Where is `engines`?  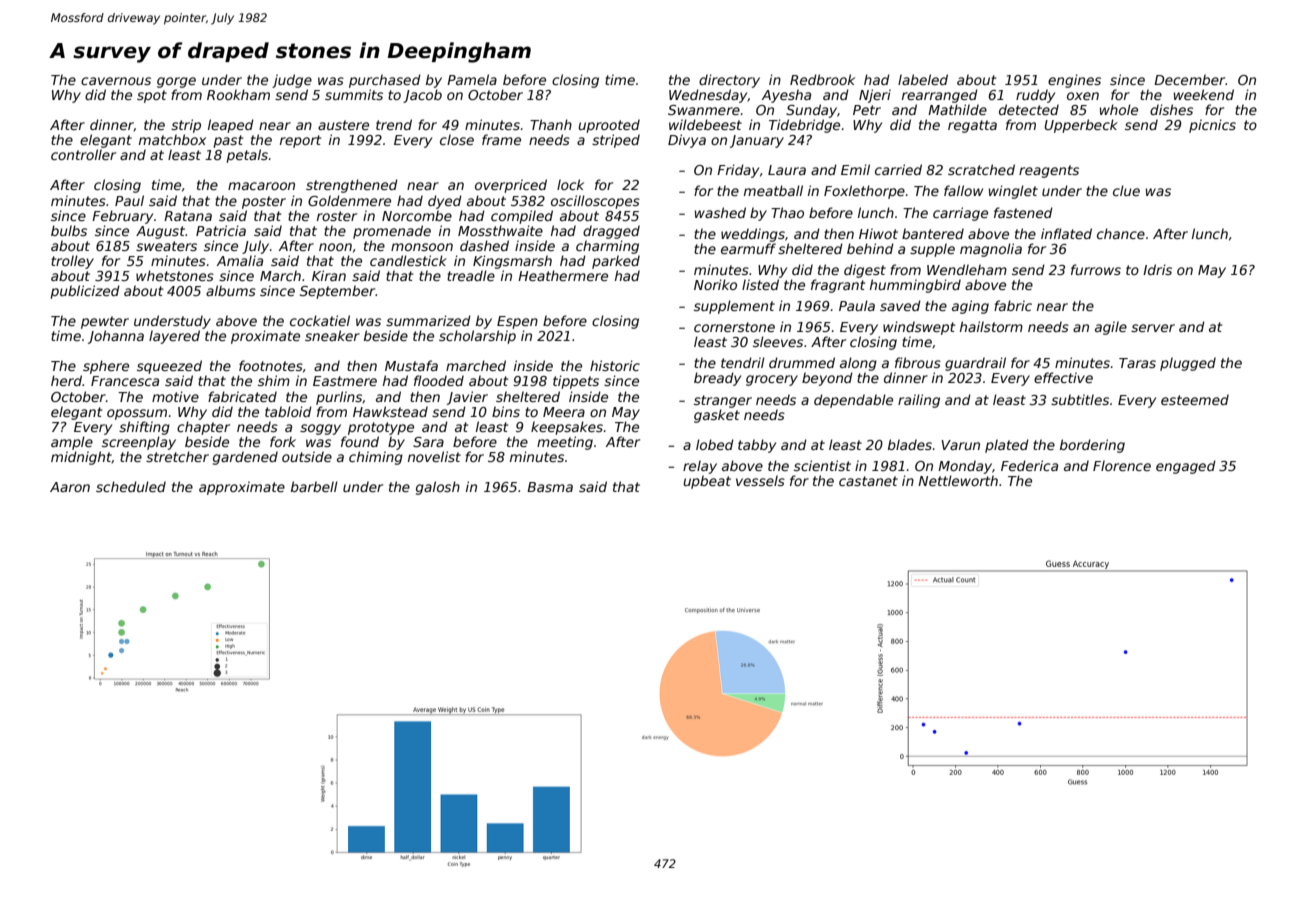
engines is located at coordinates (1074, 81).
